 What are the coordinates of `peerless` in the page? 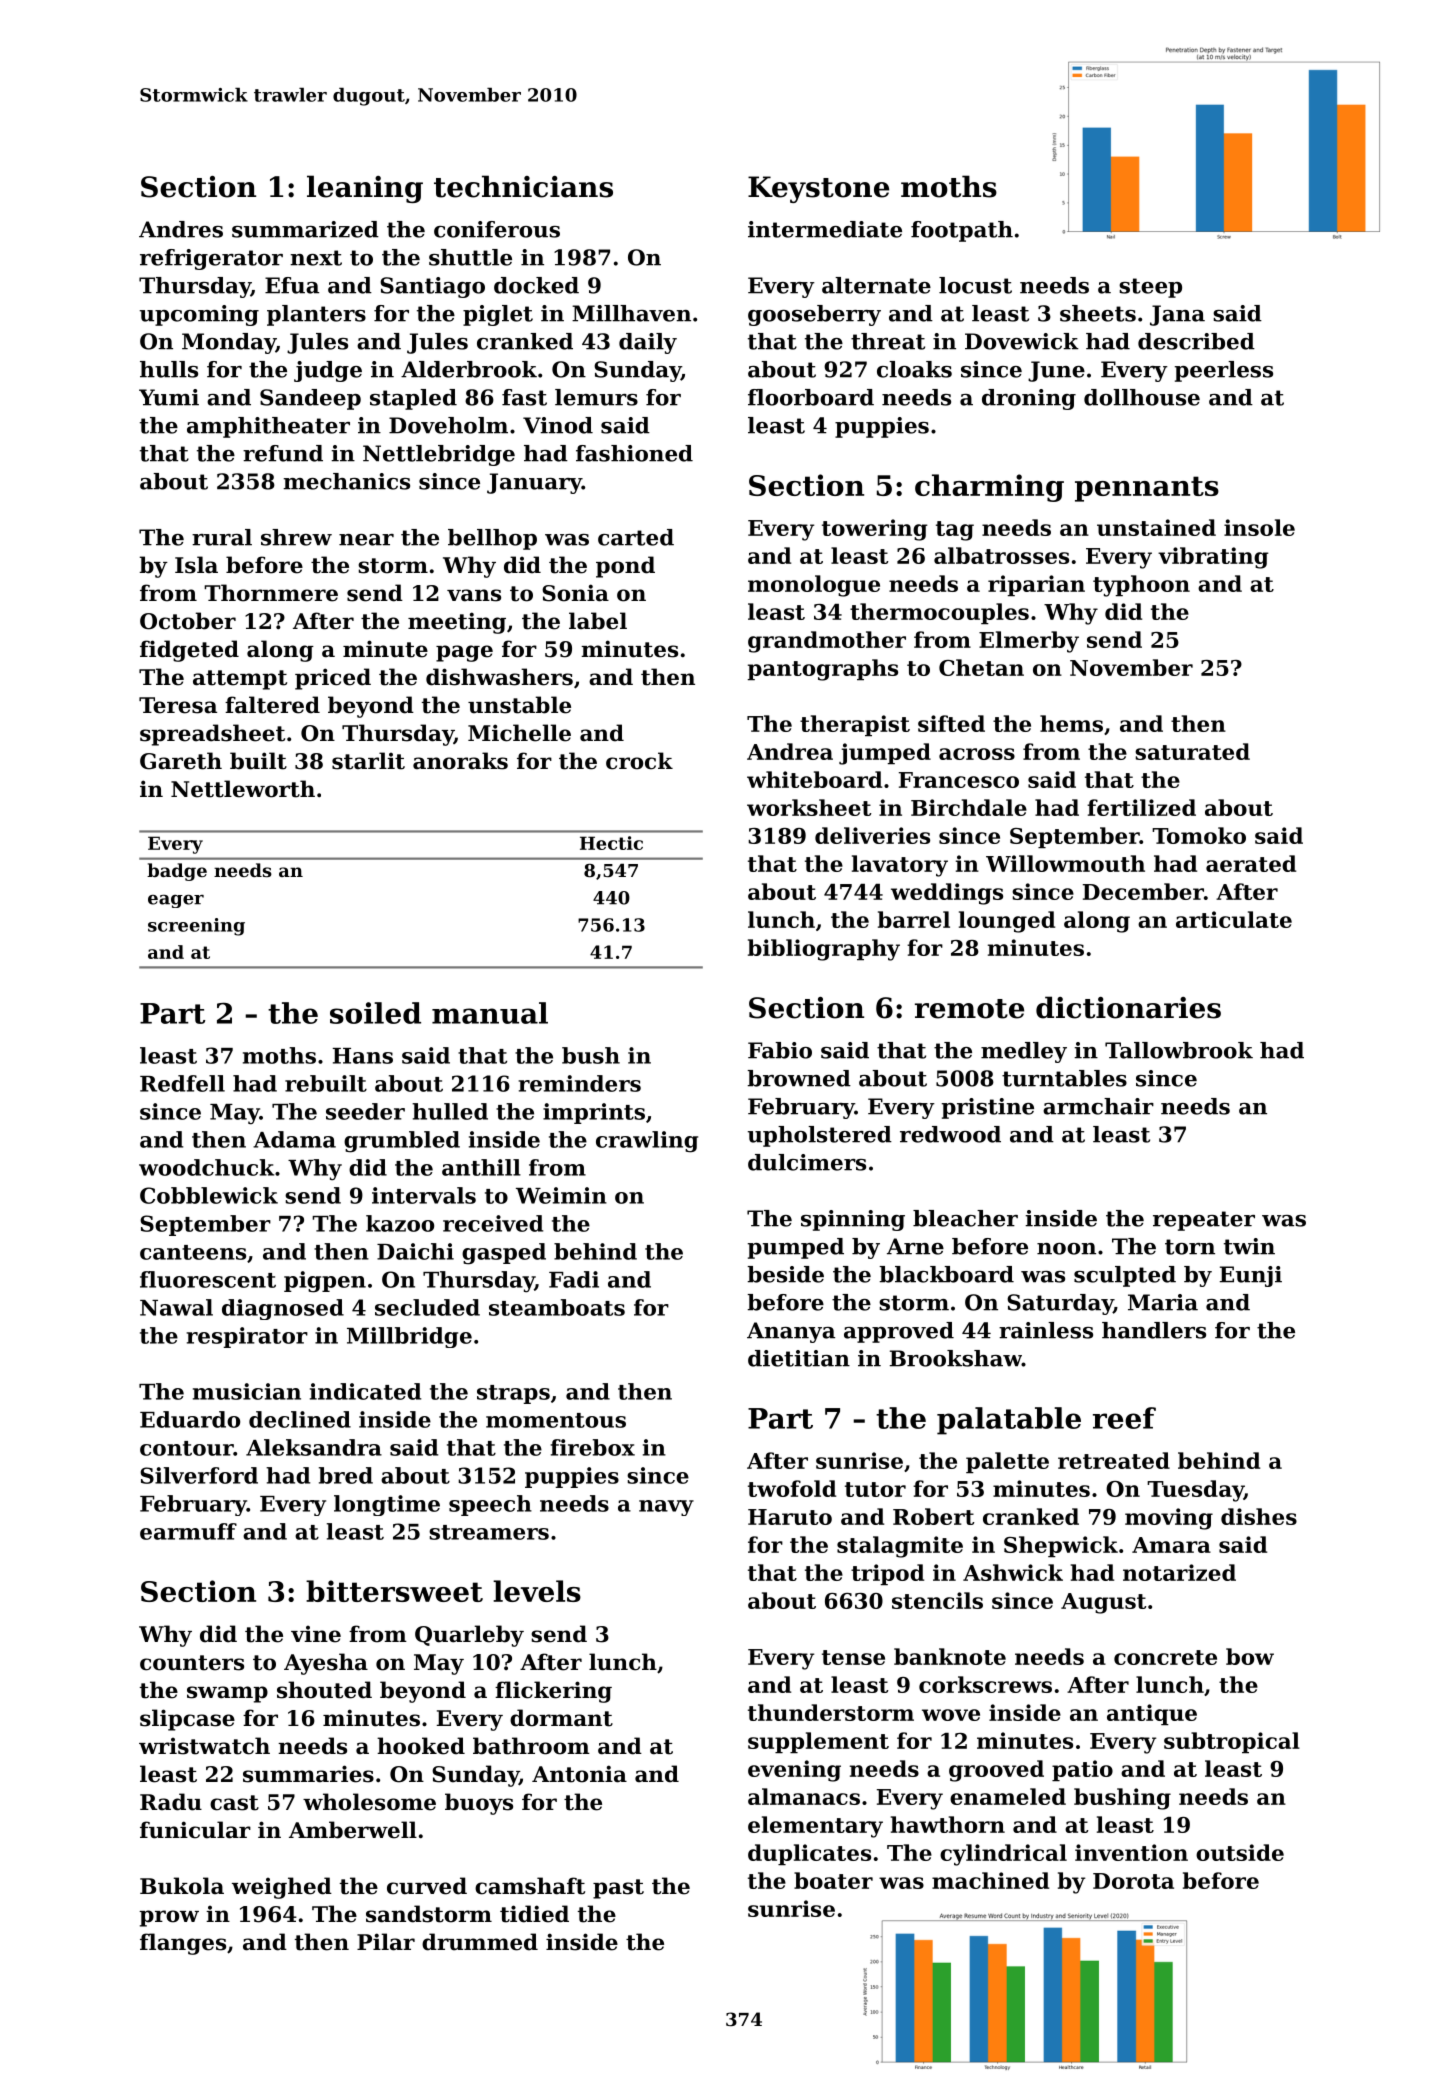 It's located at (1224, 371).
